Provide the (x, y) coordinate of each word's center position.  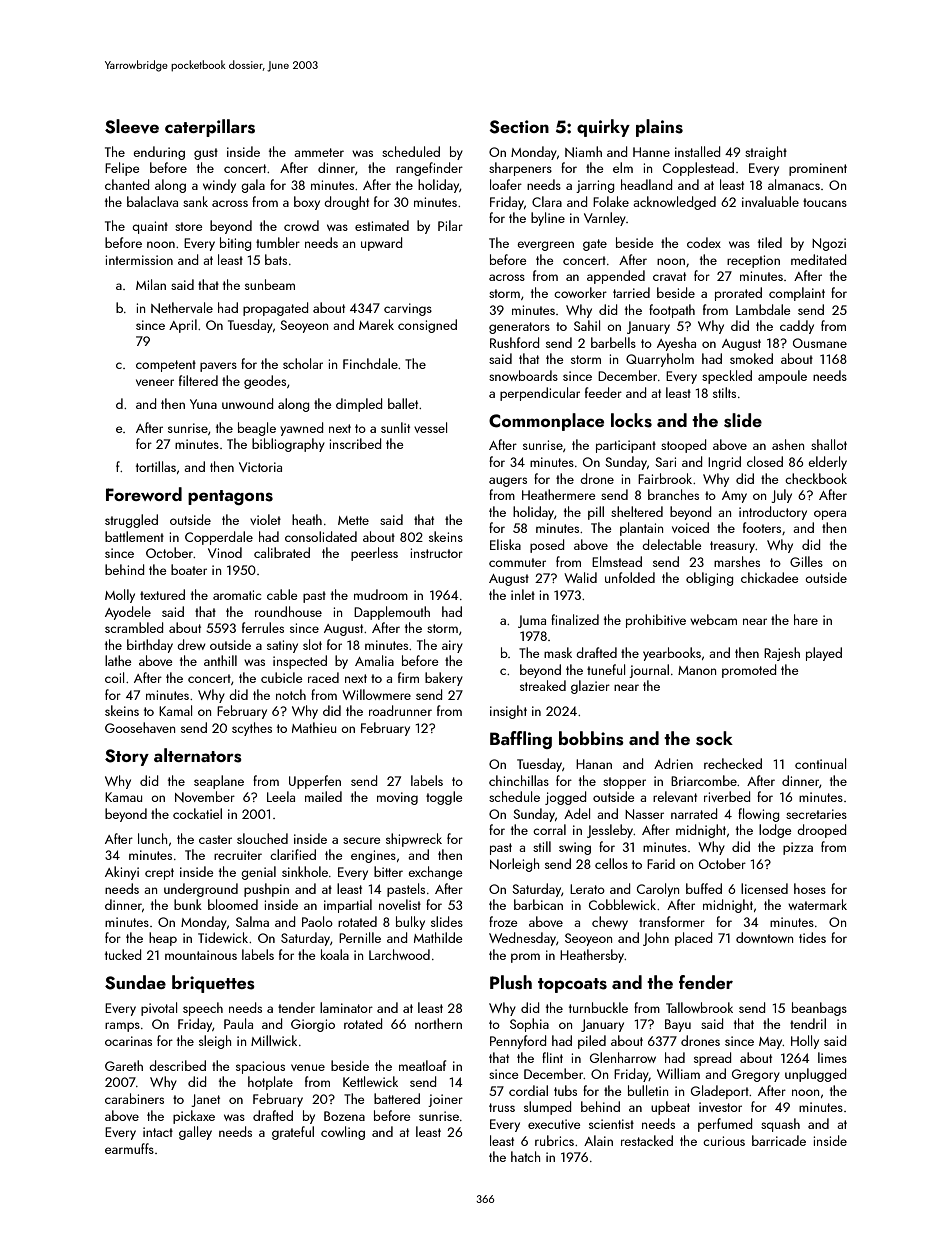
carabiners (134, 1098)
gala (253, 186)
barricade (779, 1140)
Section (519, 127)
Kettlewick (370, 1081)
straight (766, 153)
